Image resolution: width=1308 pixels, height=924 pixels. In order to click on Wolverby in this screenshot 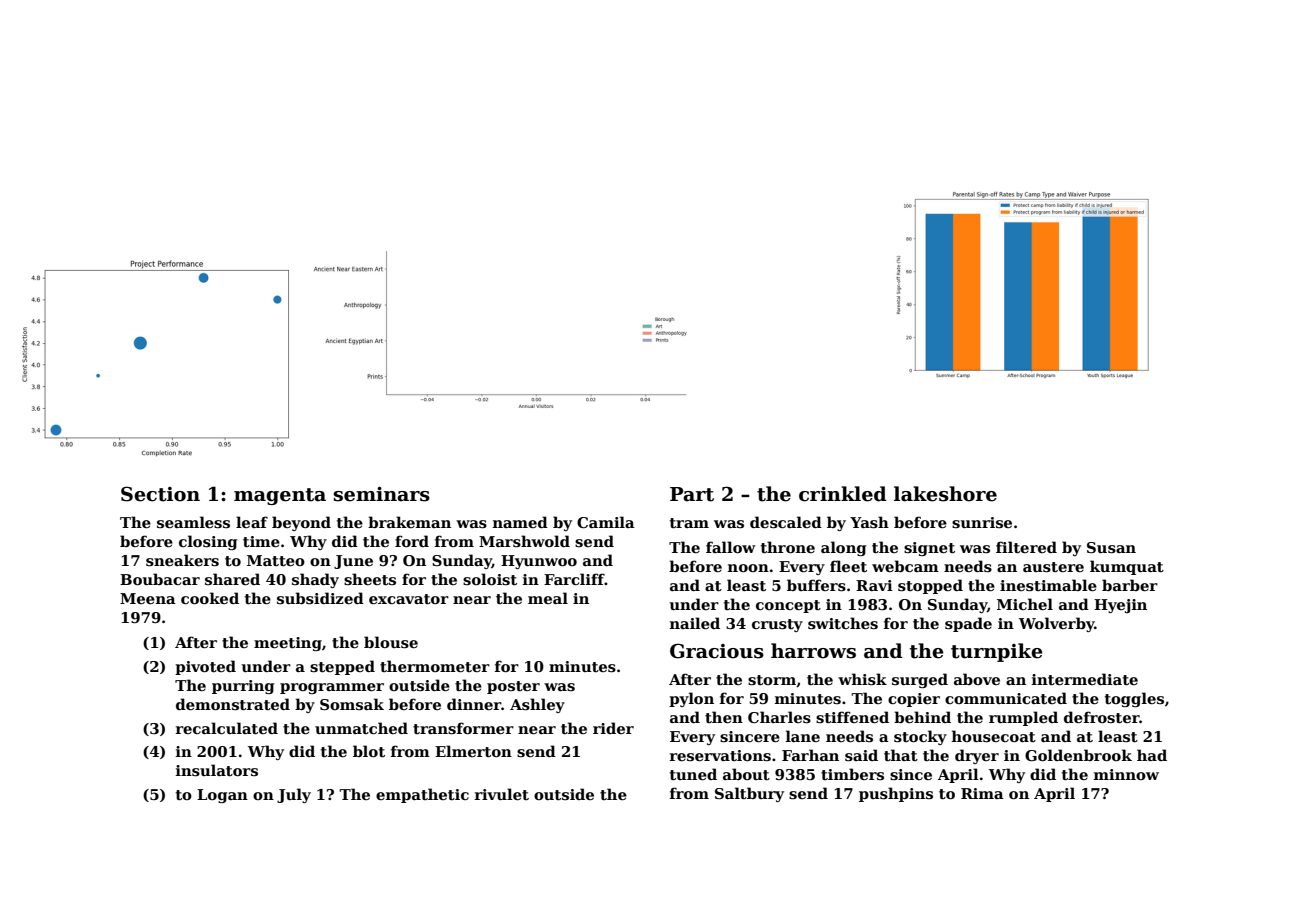, I will do `click(1057, 624)`.
